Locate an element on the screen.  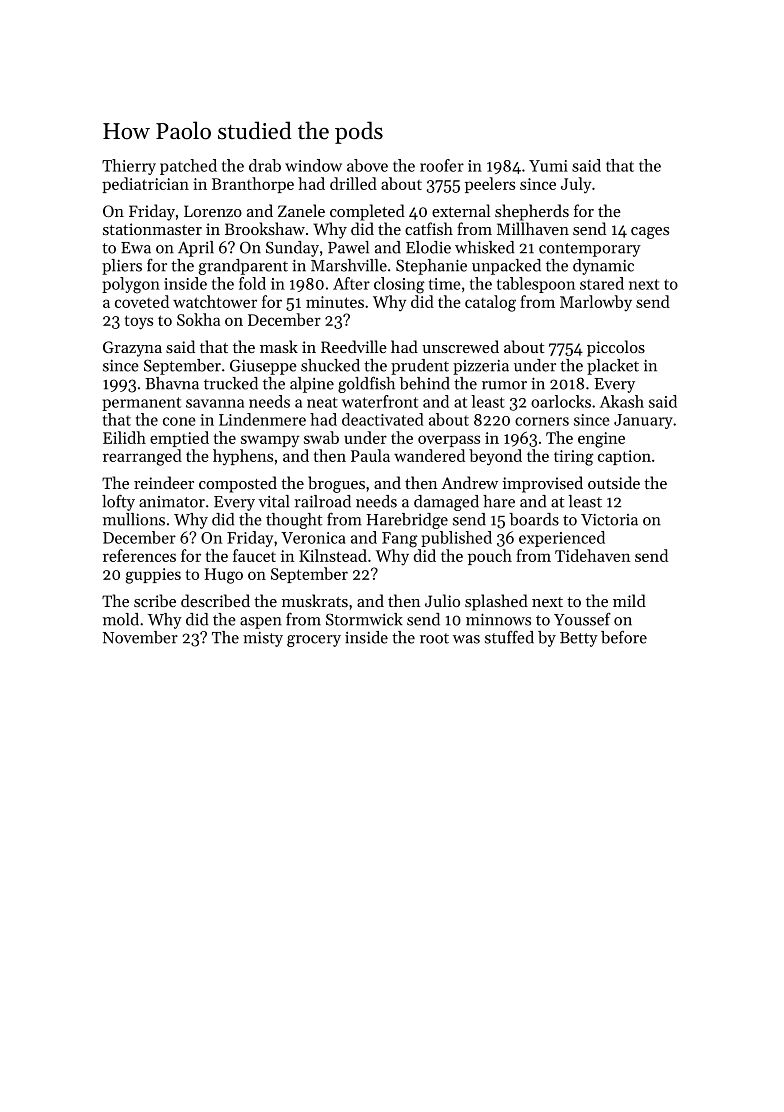
lofty is located at coordinates (118, 502).
